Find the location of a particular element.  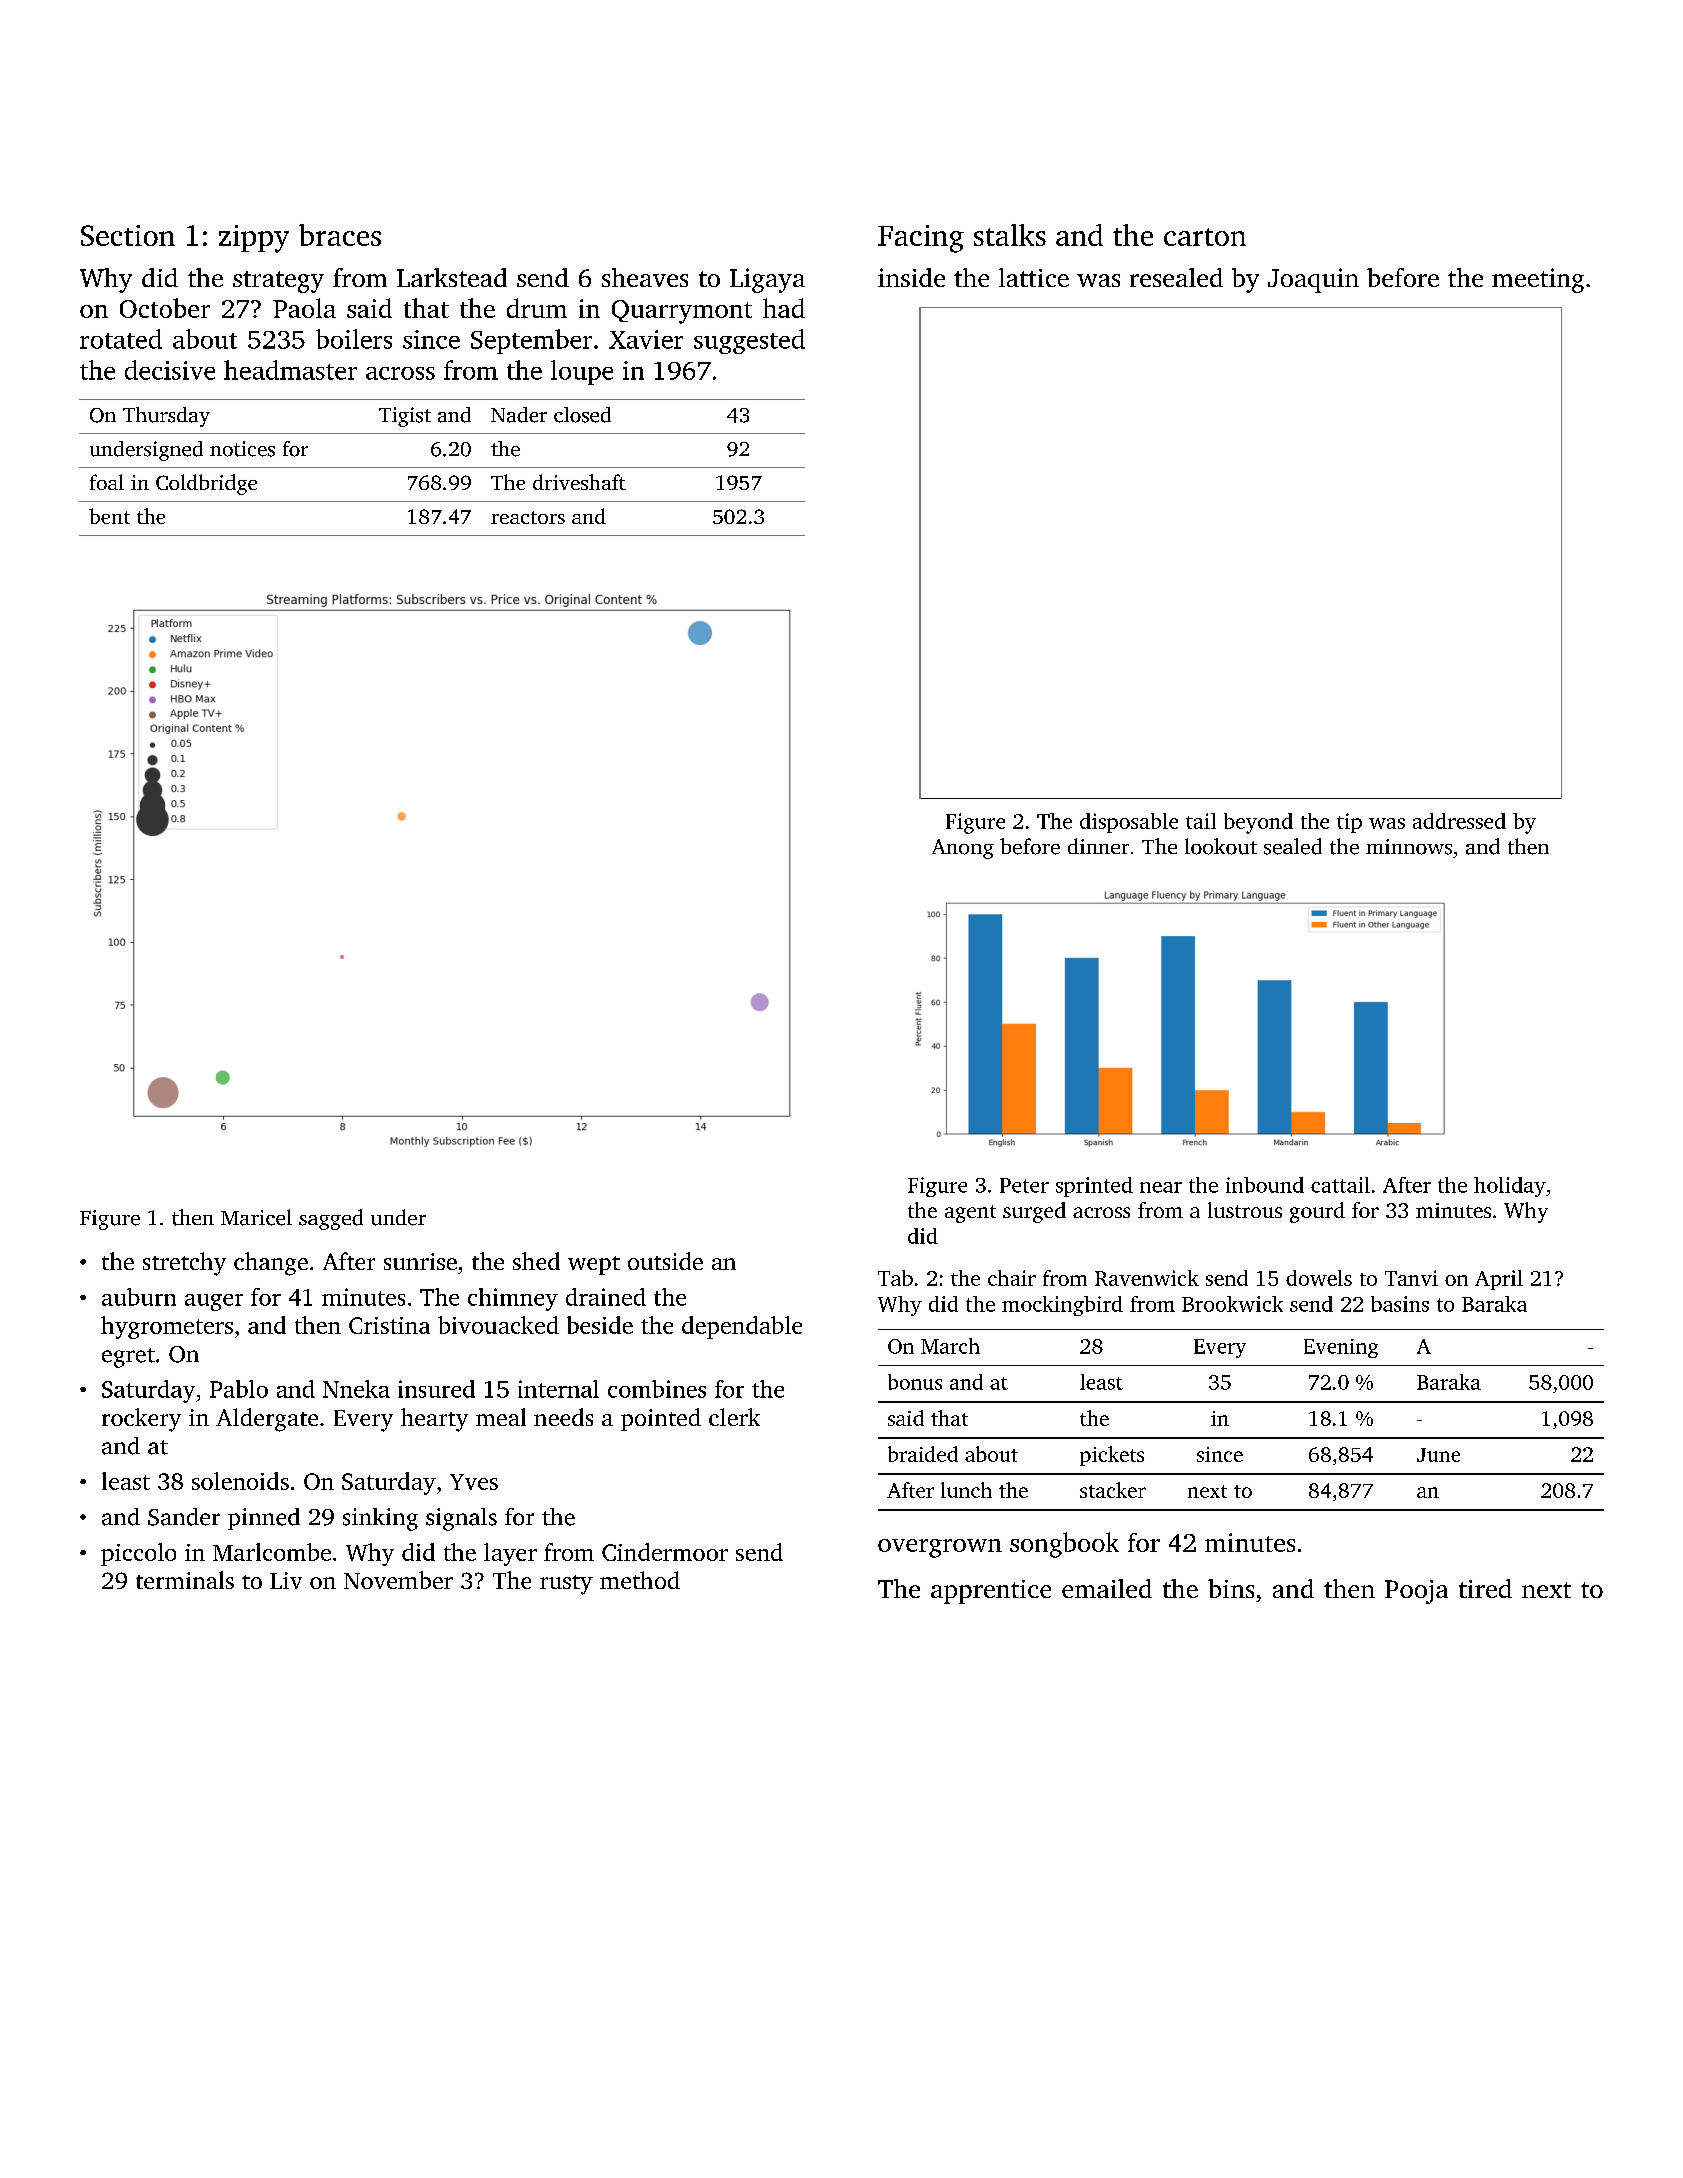

method is located at coordinates (640, 1580).
